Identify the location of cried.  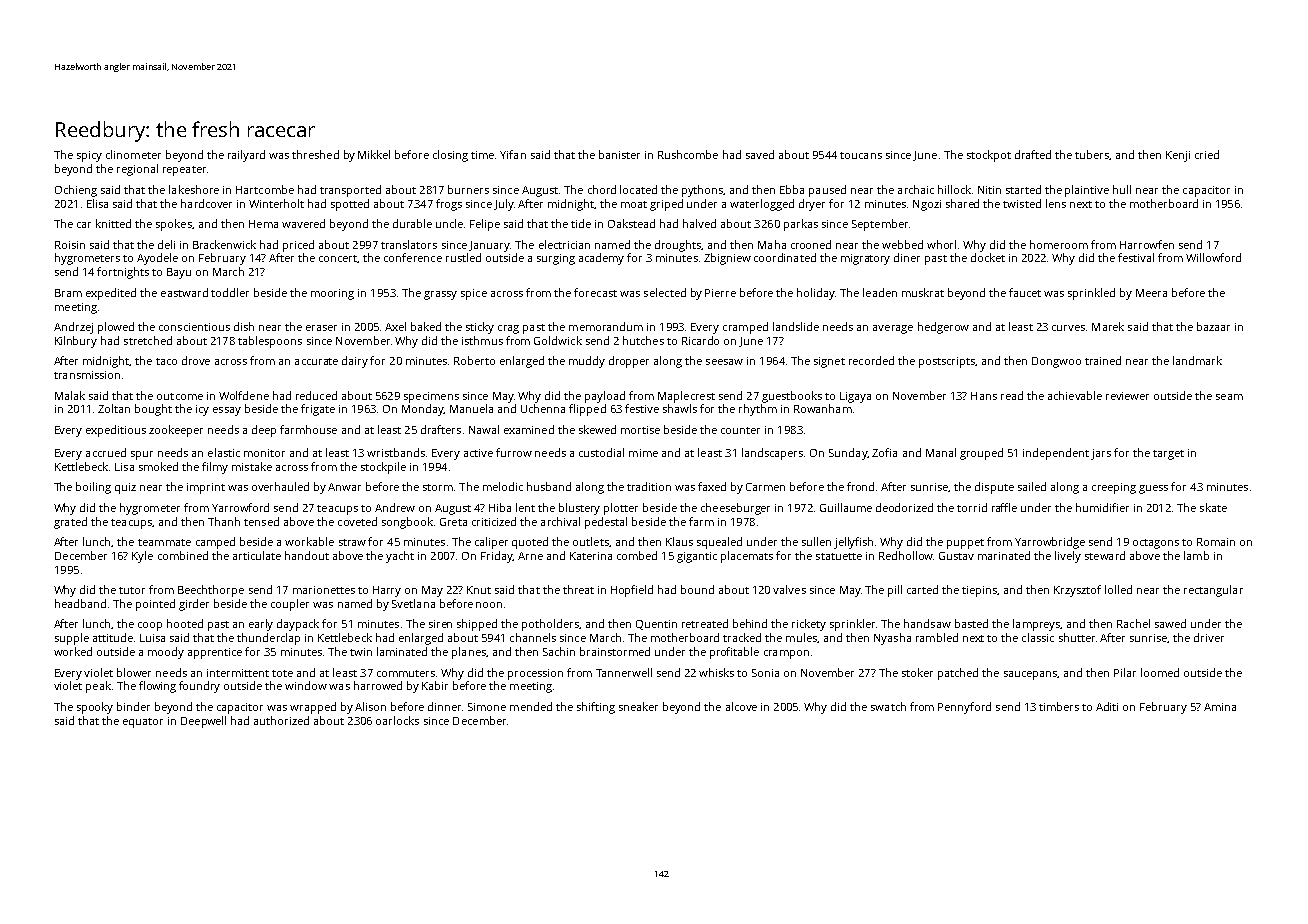
(1207, 154).
